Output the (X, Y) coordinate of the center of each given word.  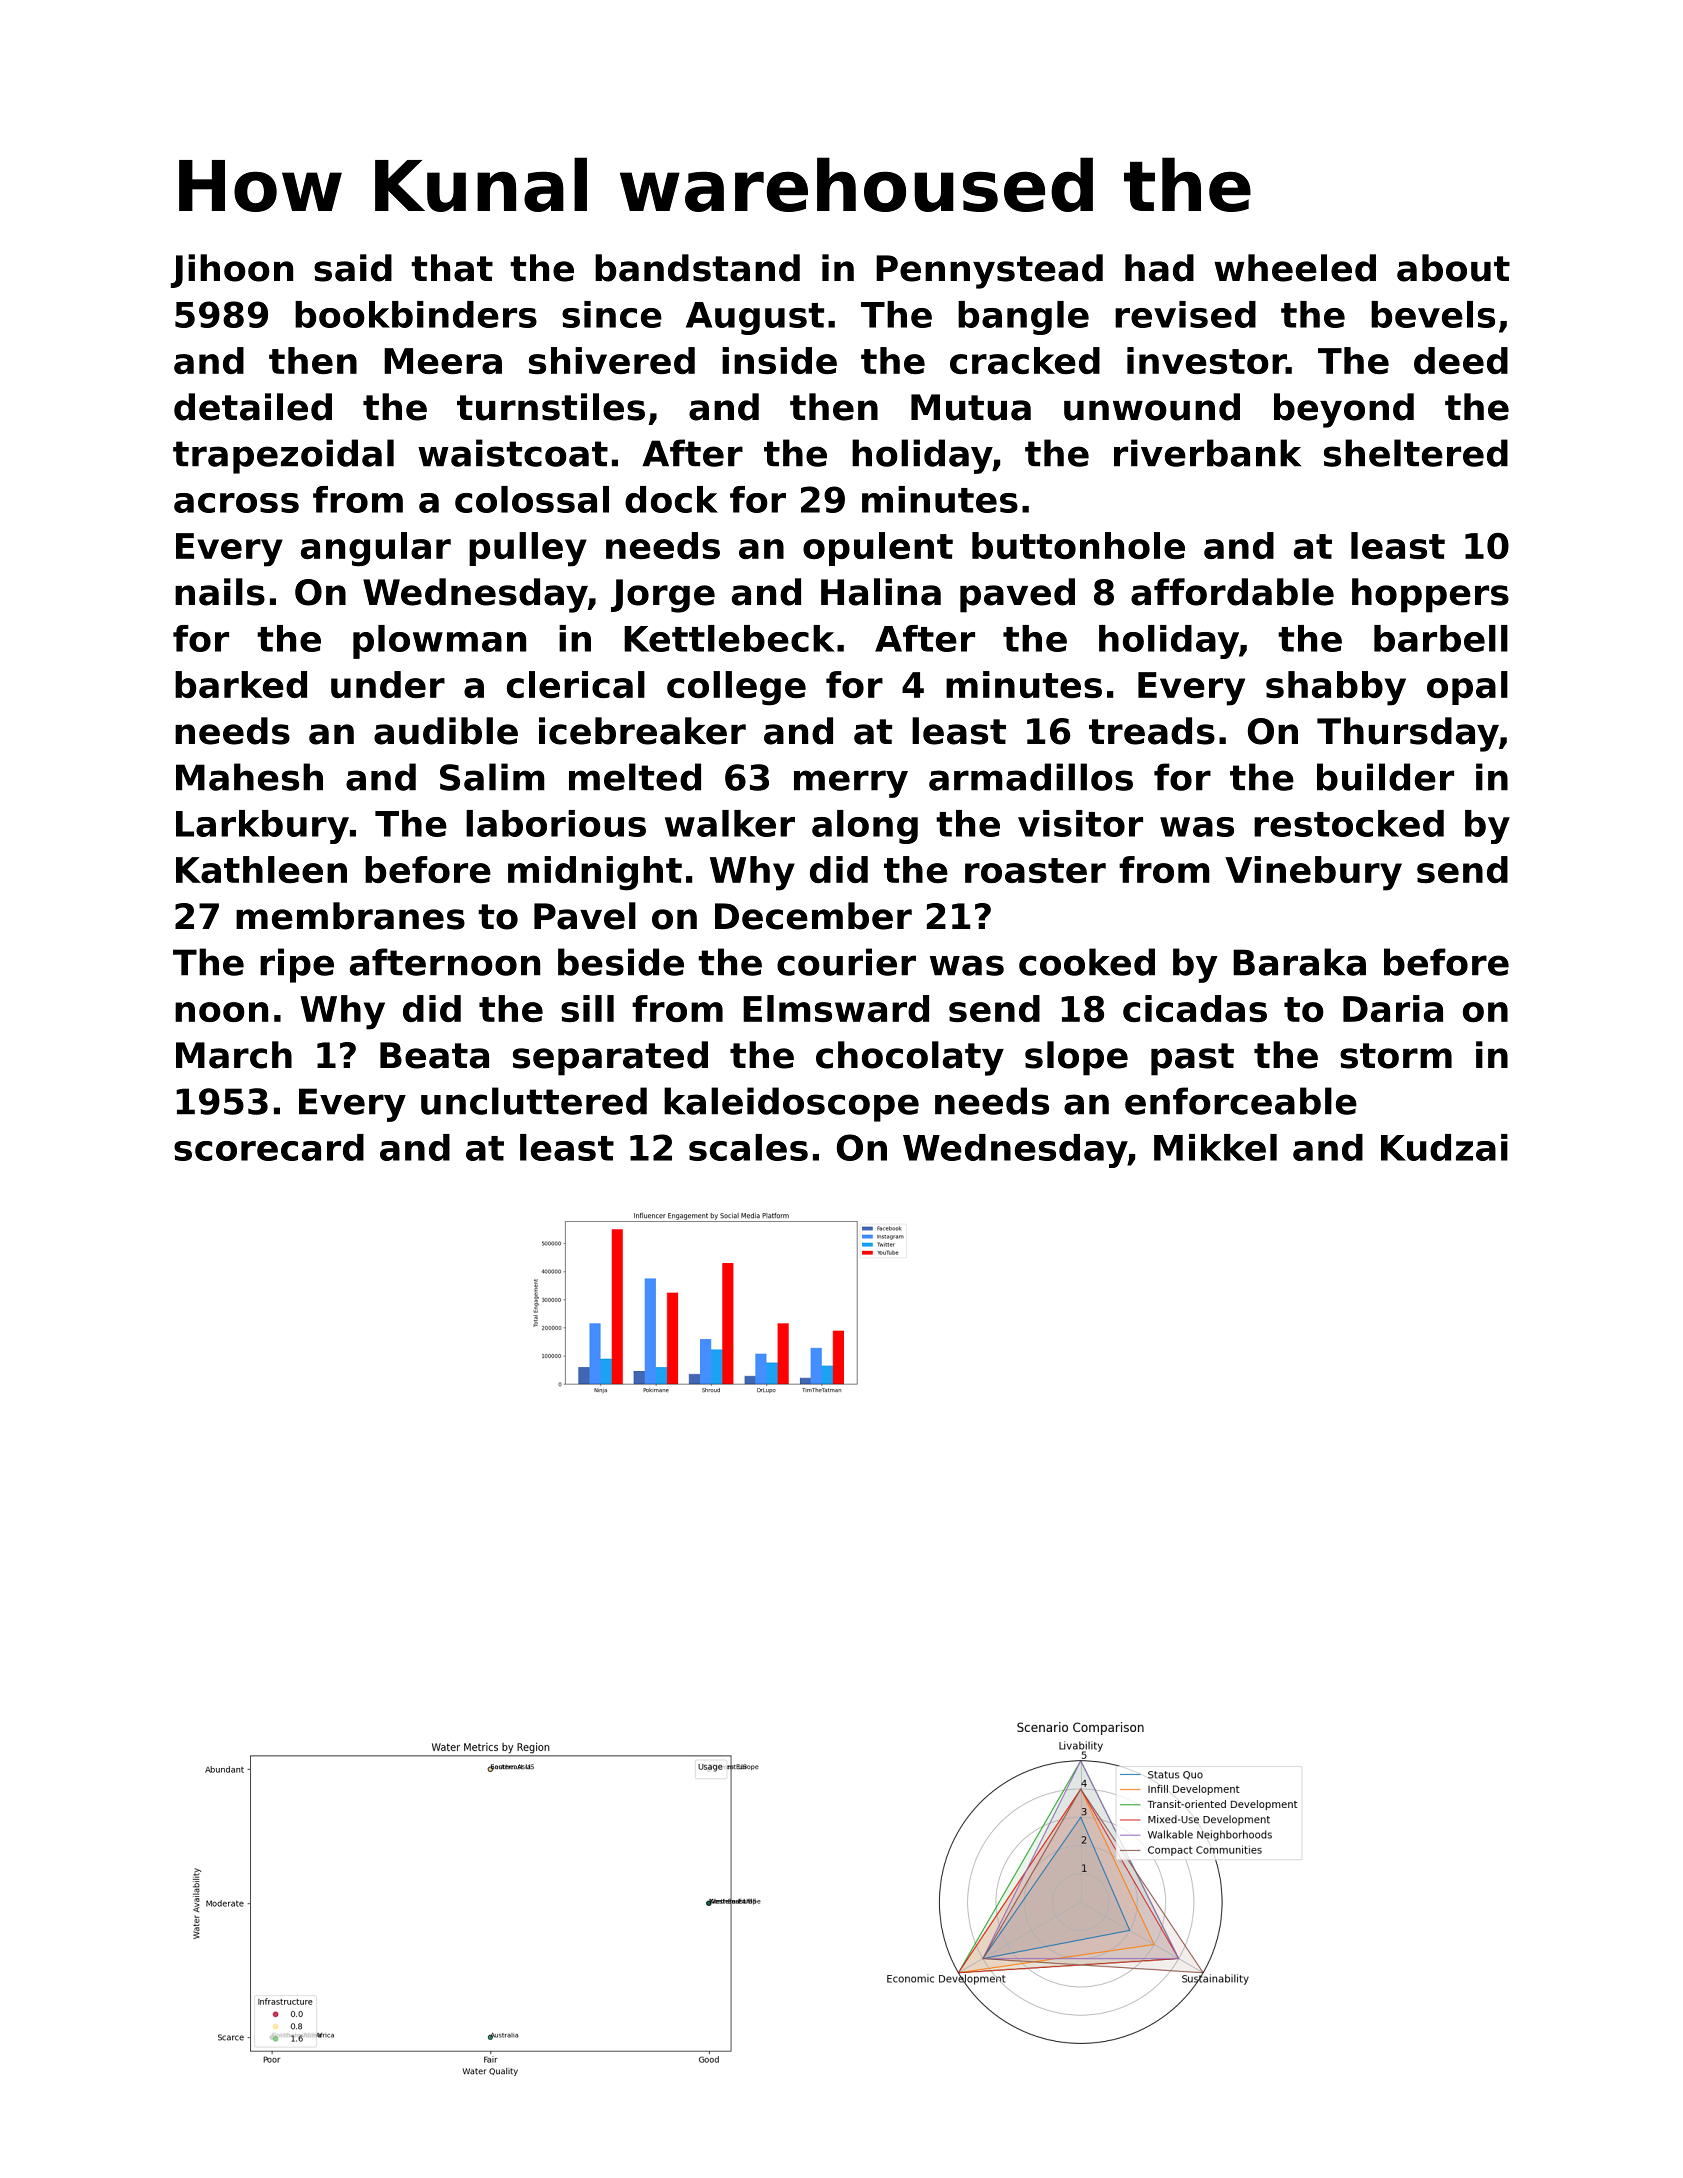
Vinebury (1313, 873)
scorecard (269, 1147)
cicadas (1195, 1008)
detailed (253, 407)
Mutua (971, 407)
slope (1076, 1058)
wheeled (1295, 268)
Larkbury (262, 827)
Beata (434, 1055)
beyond (1344, 410)
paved (1017, 595)
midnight (595, 873)
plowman (439, 642)
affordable (1232, 592)
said (353, 268)
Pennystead (989, 271)
